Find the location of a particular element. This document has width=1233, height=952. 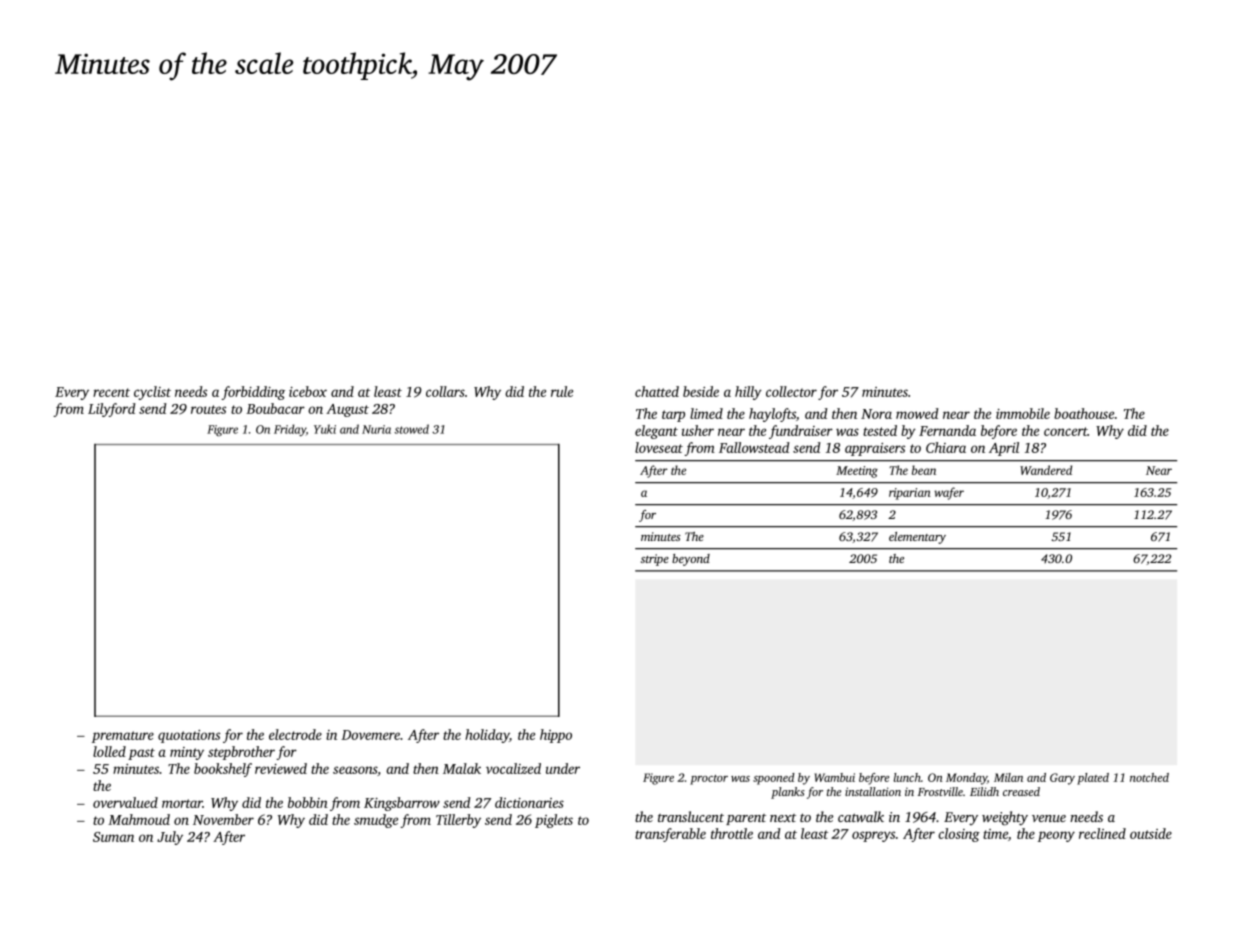

elementary is located at coordinates (917, 538).
